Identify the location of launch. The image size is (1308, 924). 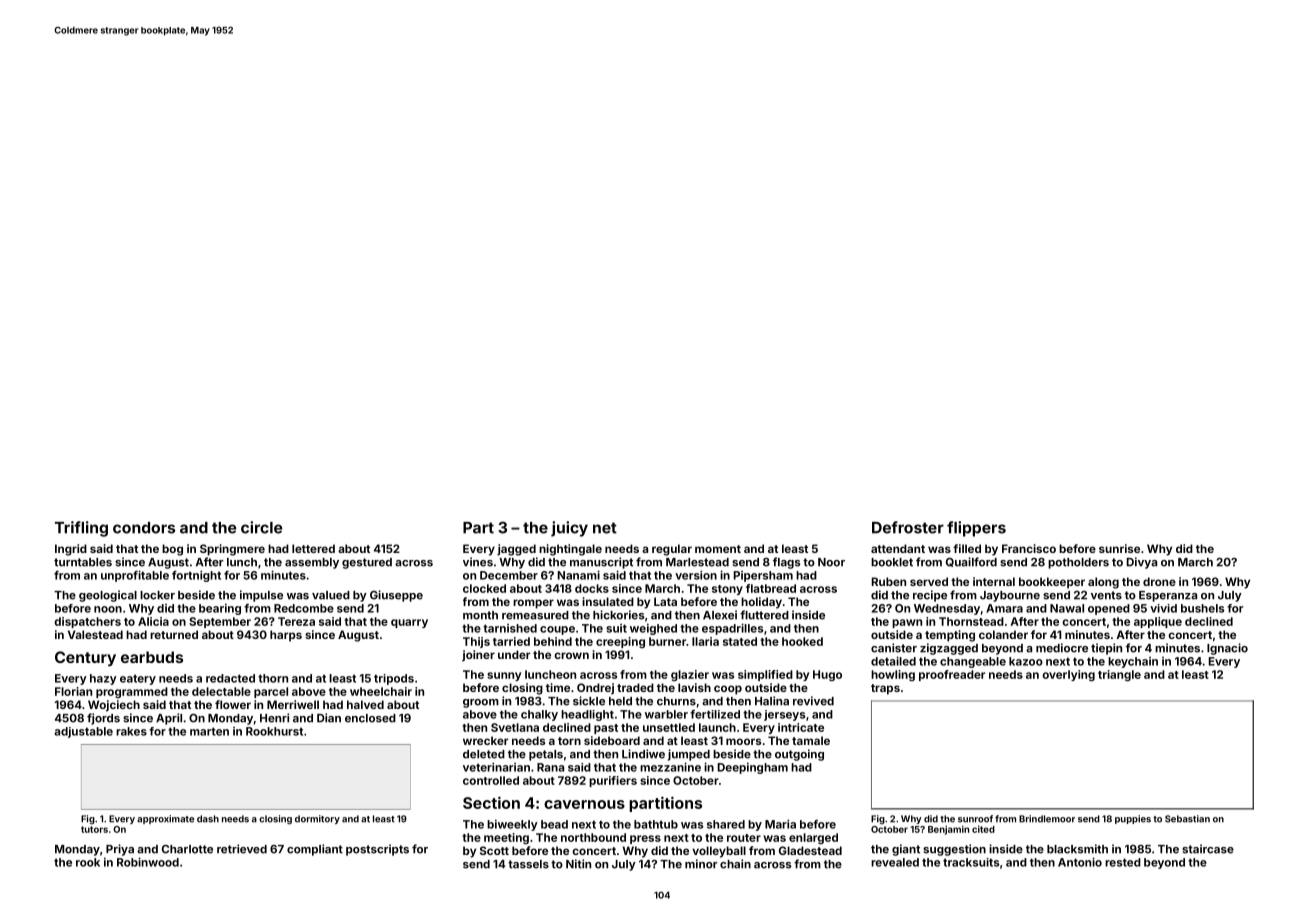
(717, 727).
